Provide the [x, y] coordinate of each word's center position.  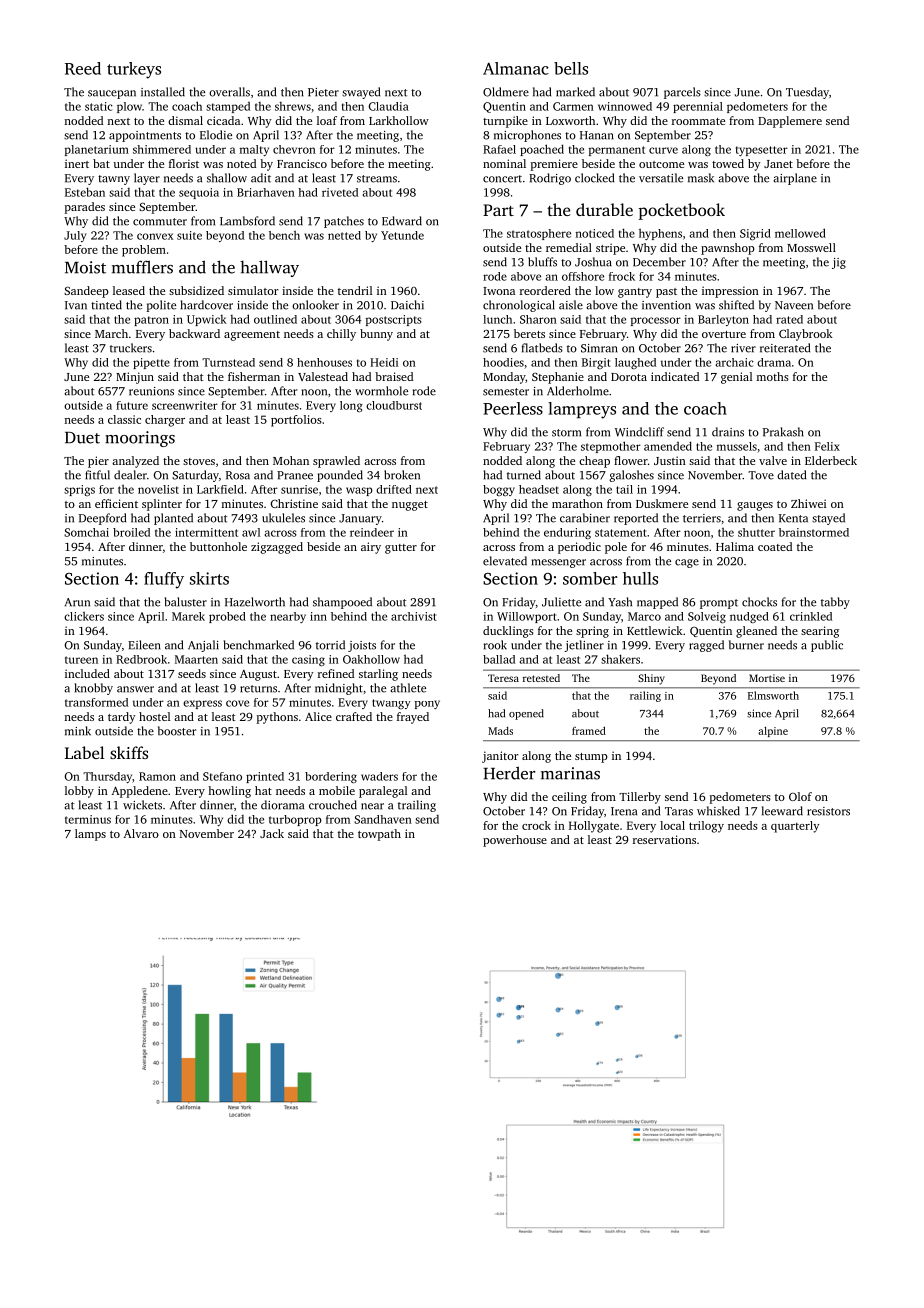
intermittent [206, 532]
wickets [142, 805]
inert [77, 163]
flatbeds [542, 348]
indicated [675, 376]
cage [687, 563]
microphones [527, 136]
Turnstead [228, 362]
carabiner [585, 518]
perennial [698, 107]
